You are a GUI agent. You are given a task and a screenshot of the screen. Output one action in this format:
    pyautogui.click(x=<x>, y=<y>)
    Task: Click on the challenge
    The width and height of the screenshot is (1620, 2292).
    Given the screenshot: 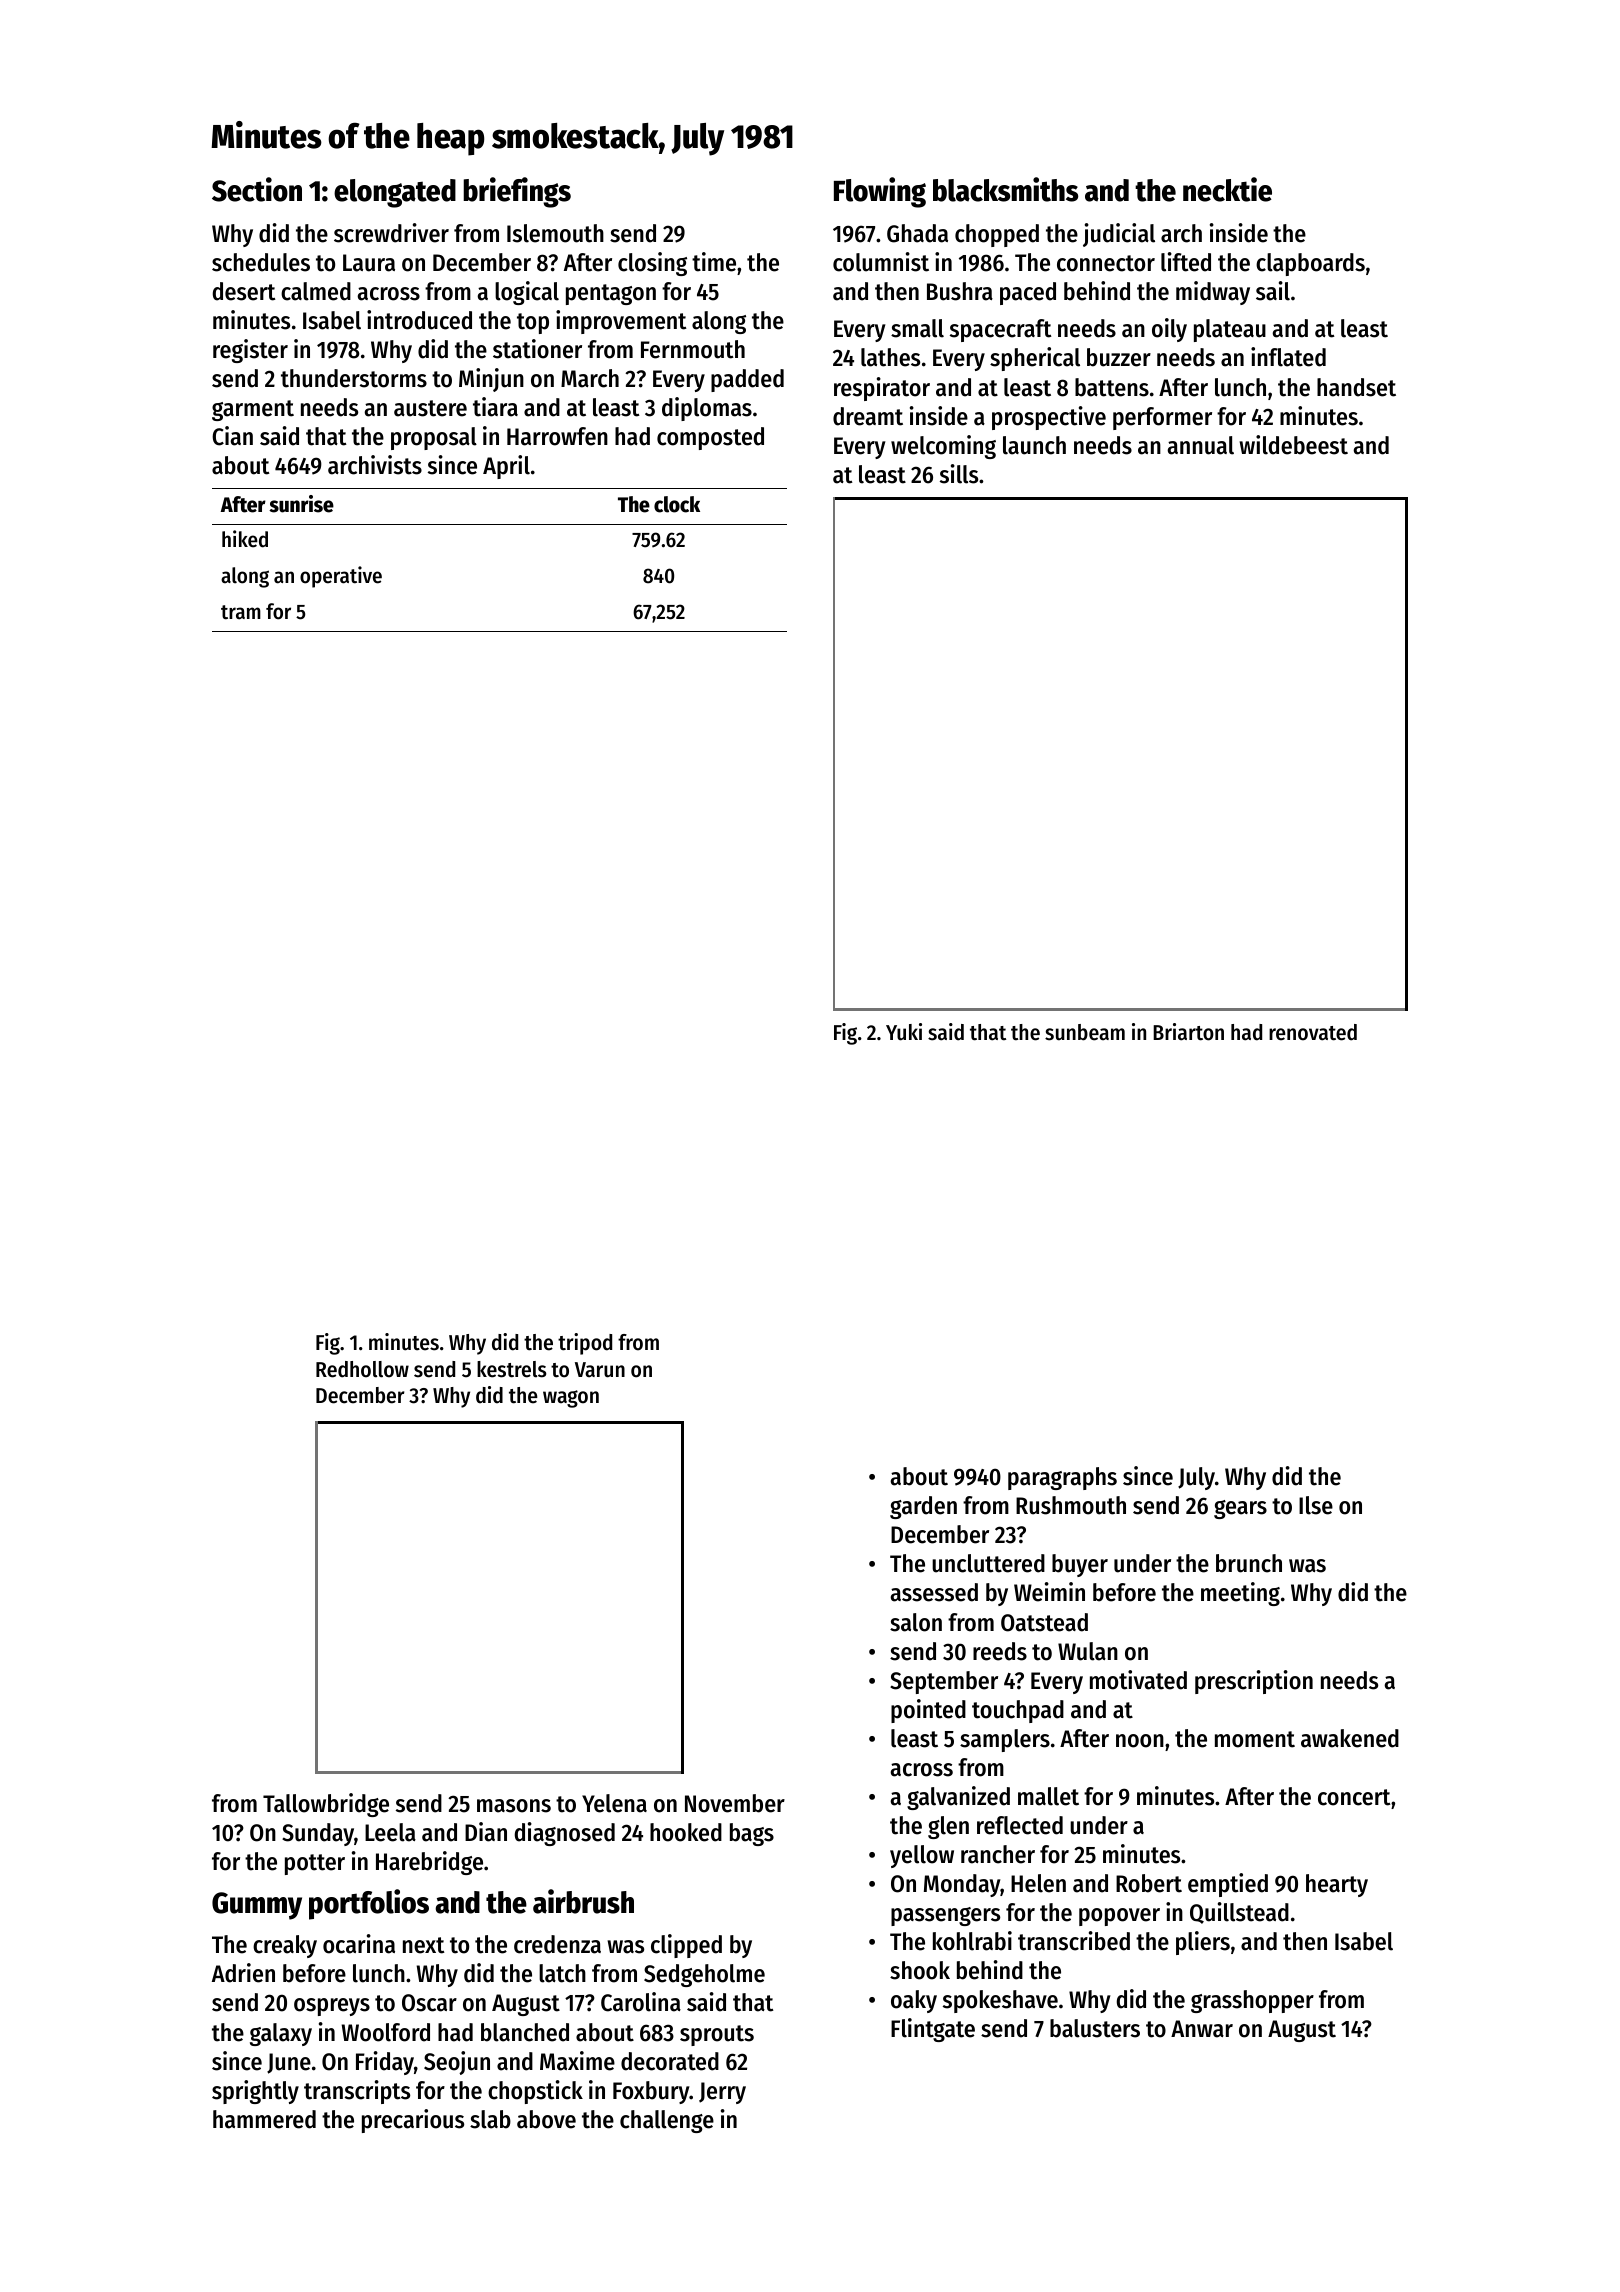 What is the action you would take?
    pyautogui.click(x=667, y=2121)
